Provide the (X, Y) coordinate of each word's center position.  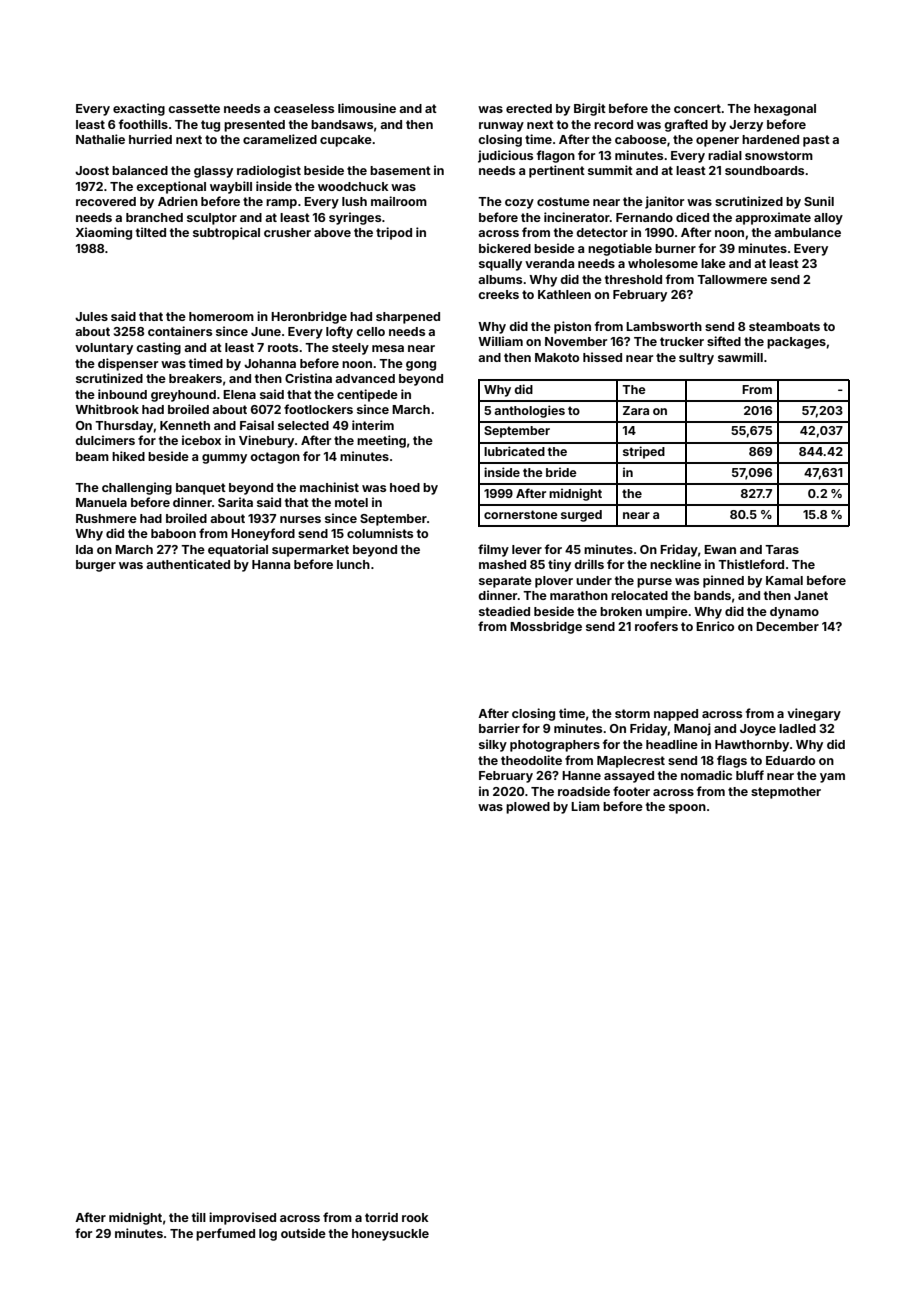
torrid (381, 1217)
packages (796, 343)
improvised (242, 1218)
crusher (287, 232)
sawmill (740, 357)
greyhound (183, 396)
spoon (687, 809)
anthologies (529, 411)
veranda (549, 263)
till (199, 1217)
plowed (528, 808)
